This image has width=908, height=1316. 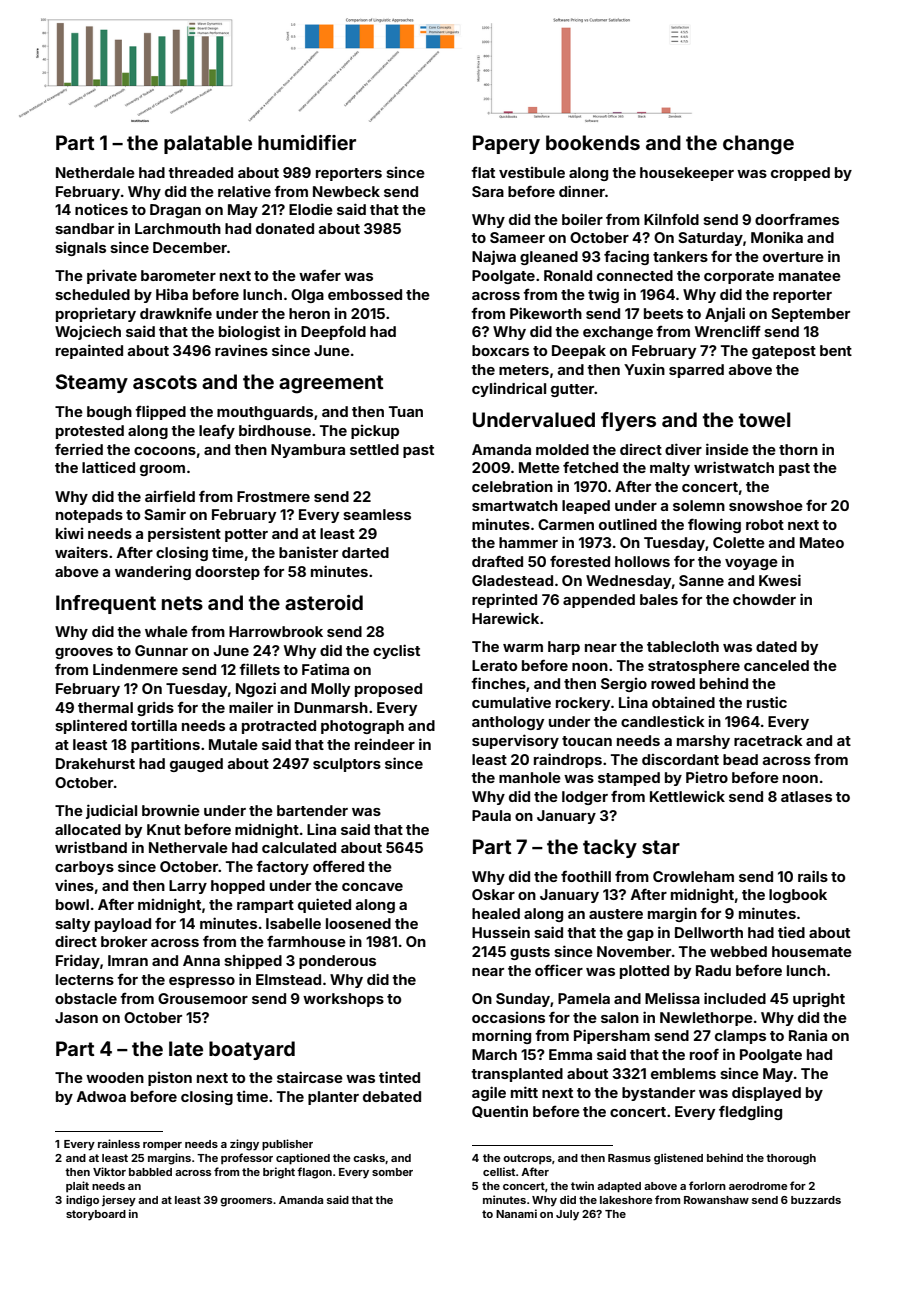 I want to click on agreement, so click(x=331, y=384).
